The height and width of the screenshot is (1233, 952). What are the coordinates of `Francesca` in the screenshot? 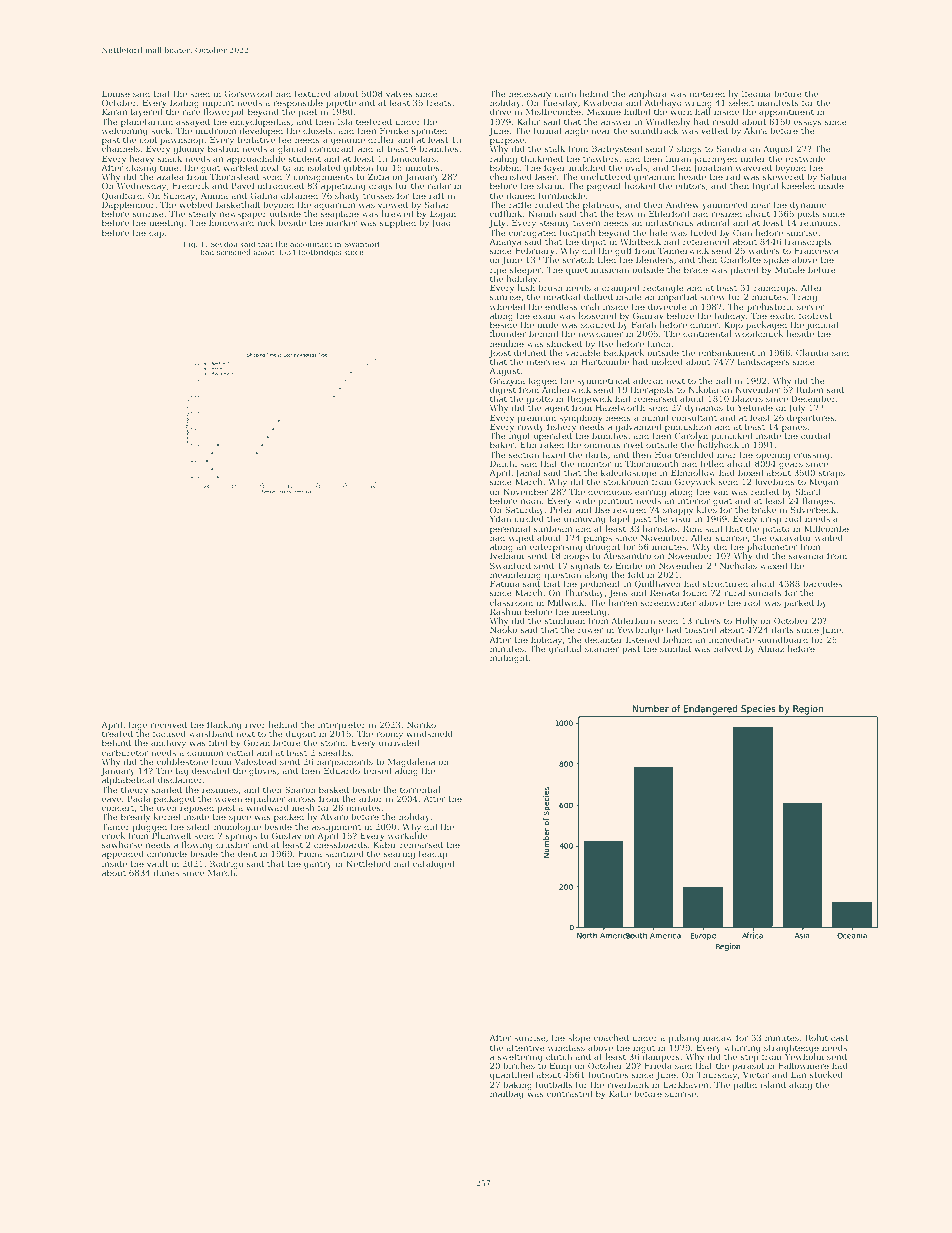 It's located at (816, 251).
